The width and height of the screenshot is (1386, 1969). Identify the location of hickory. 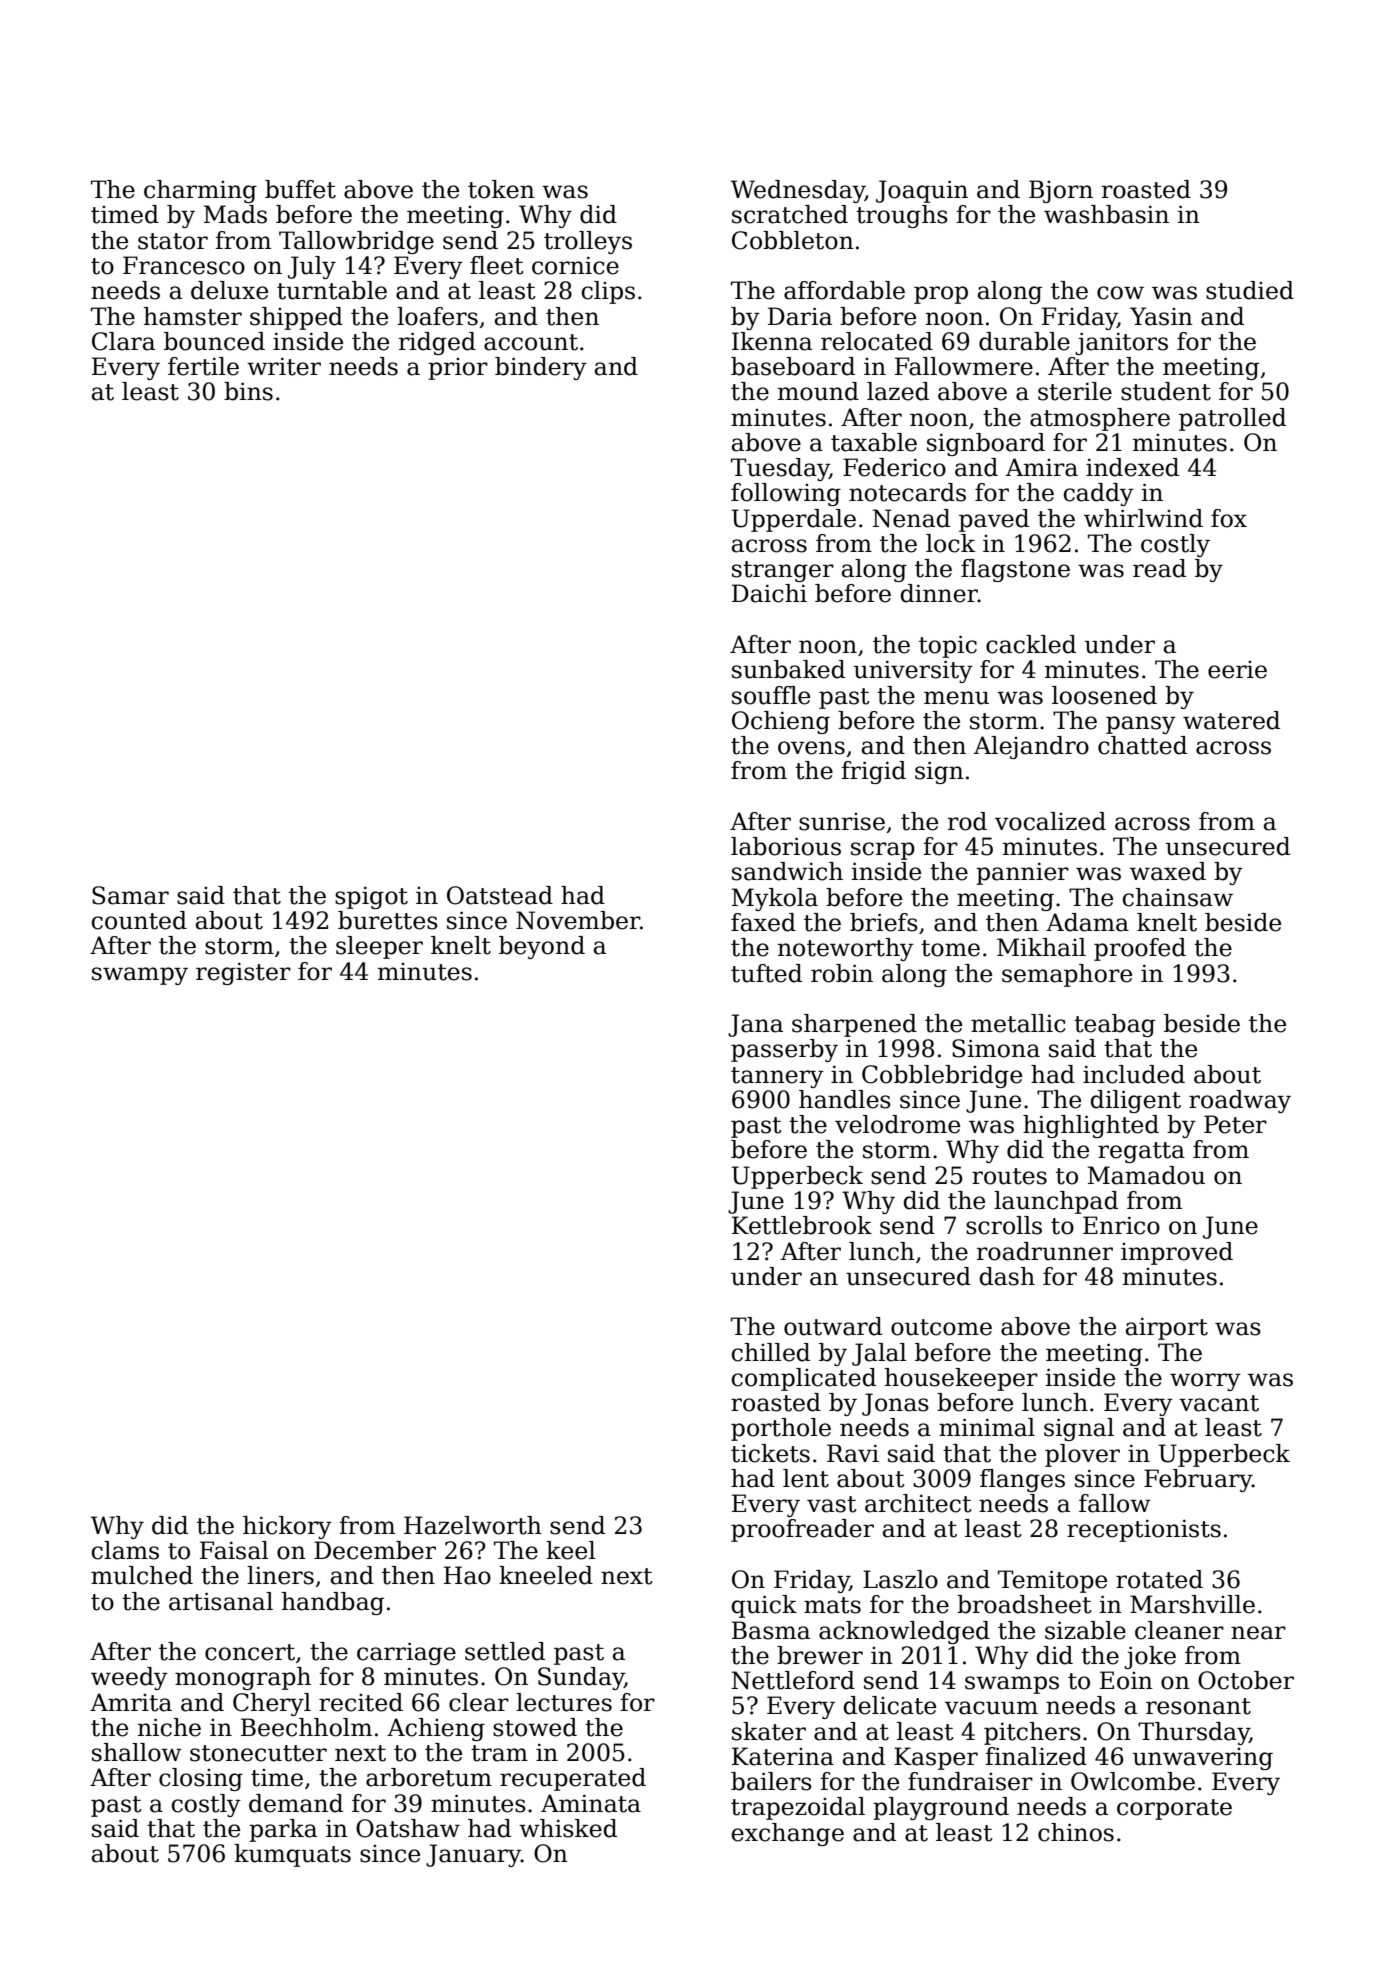
(287, 1527).
